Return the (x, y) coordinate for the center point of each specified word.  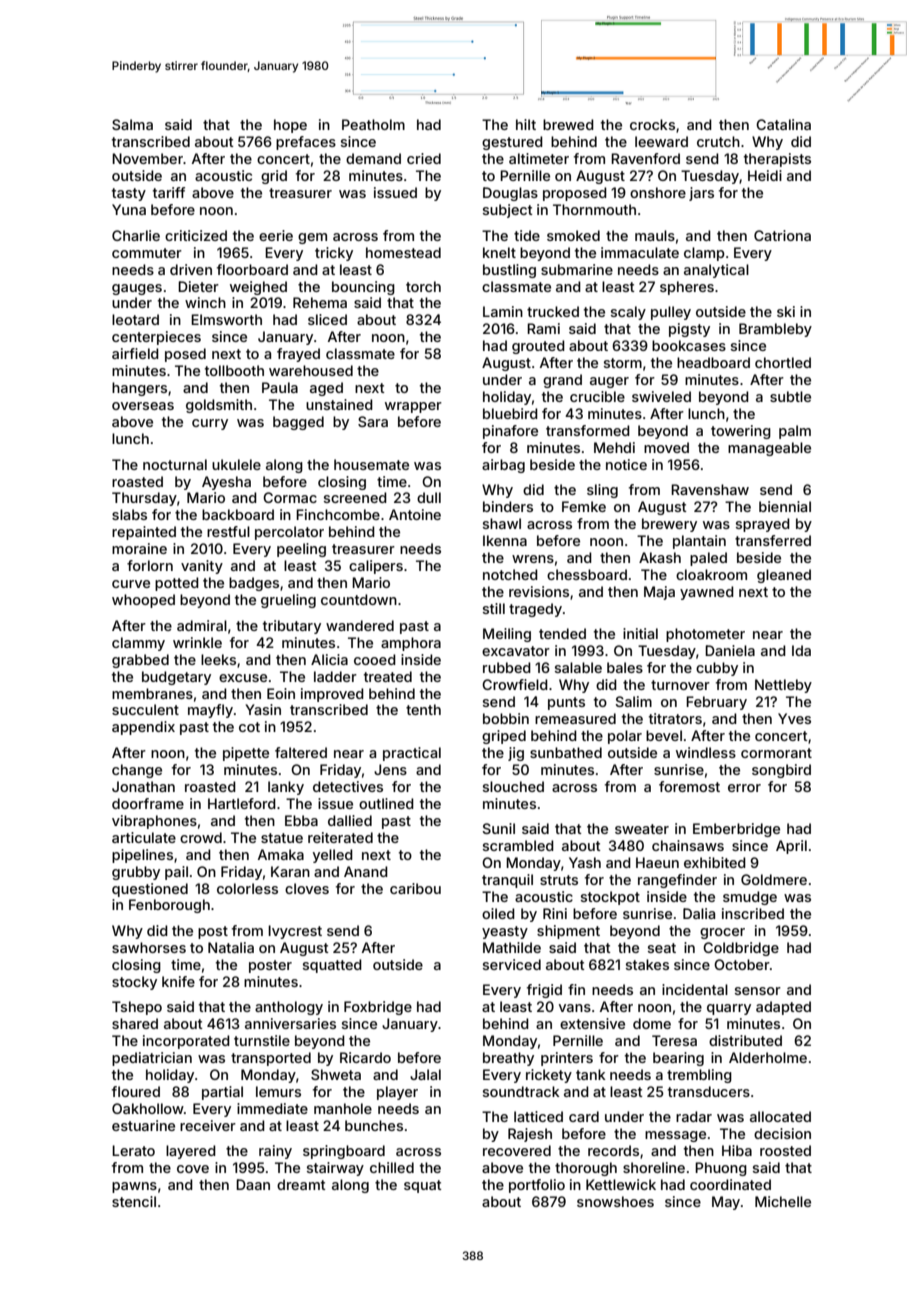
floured (136, 1091)
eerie (276, 235)
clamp (704, 254)
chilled (392, 1167)
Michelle (783, 1201)
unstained (339, 404)
